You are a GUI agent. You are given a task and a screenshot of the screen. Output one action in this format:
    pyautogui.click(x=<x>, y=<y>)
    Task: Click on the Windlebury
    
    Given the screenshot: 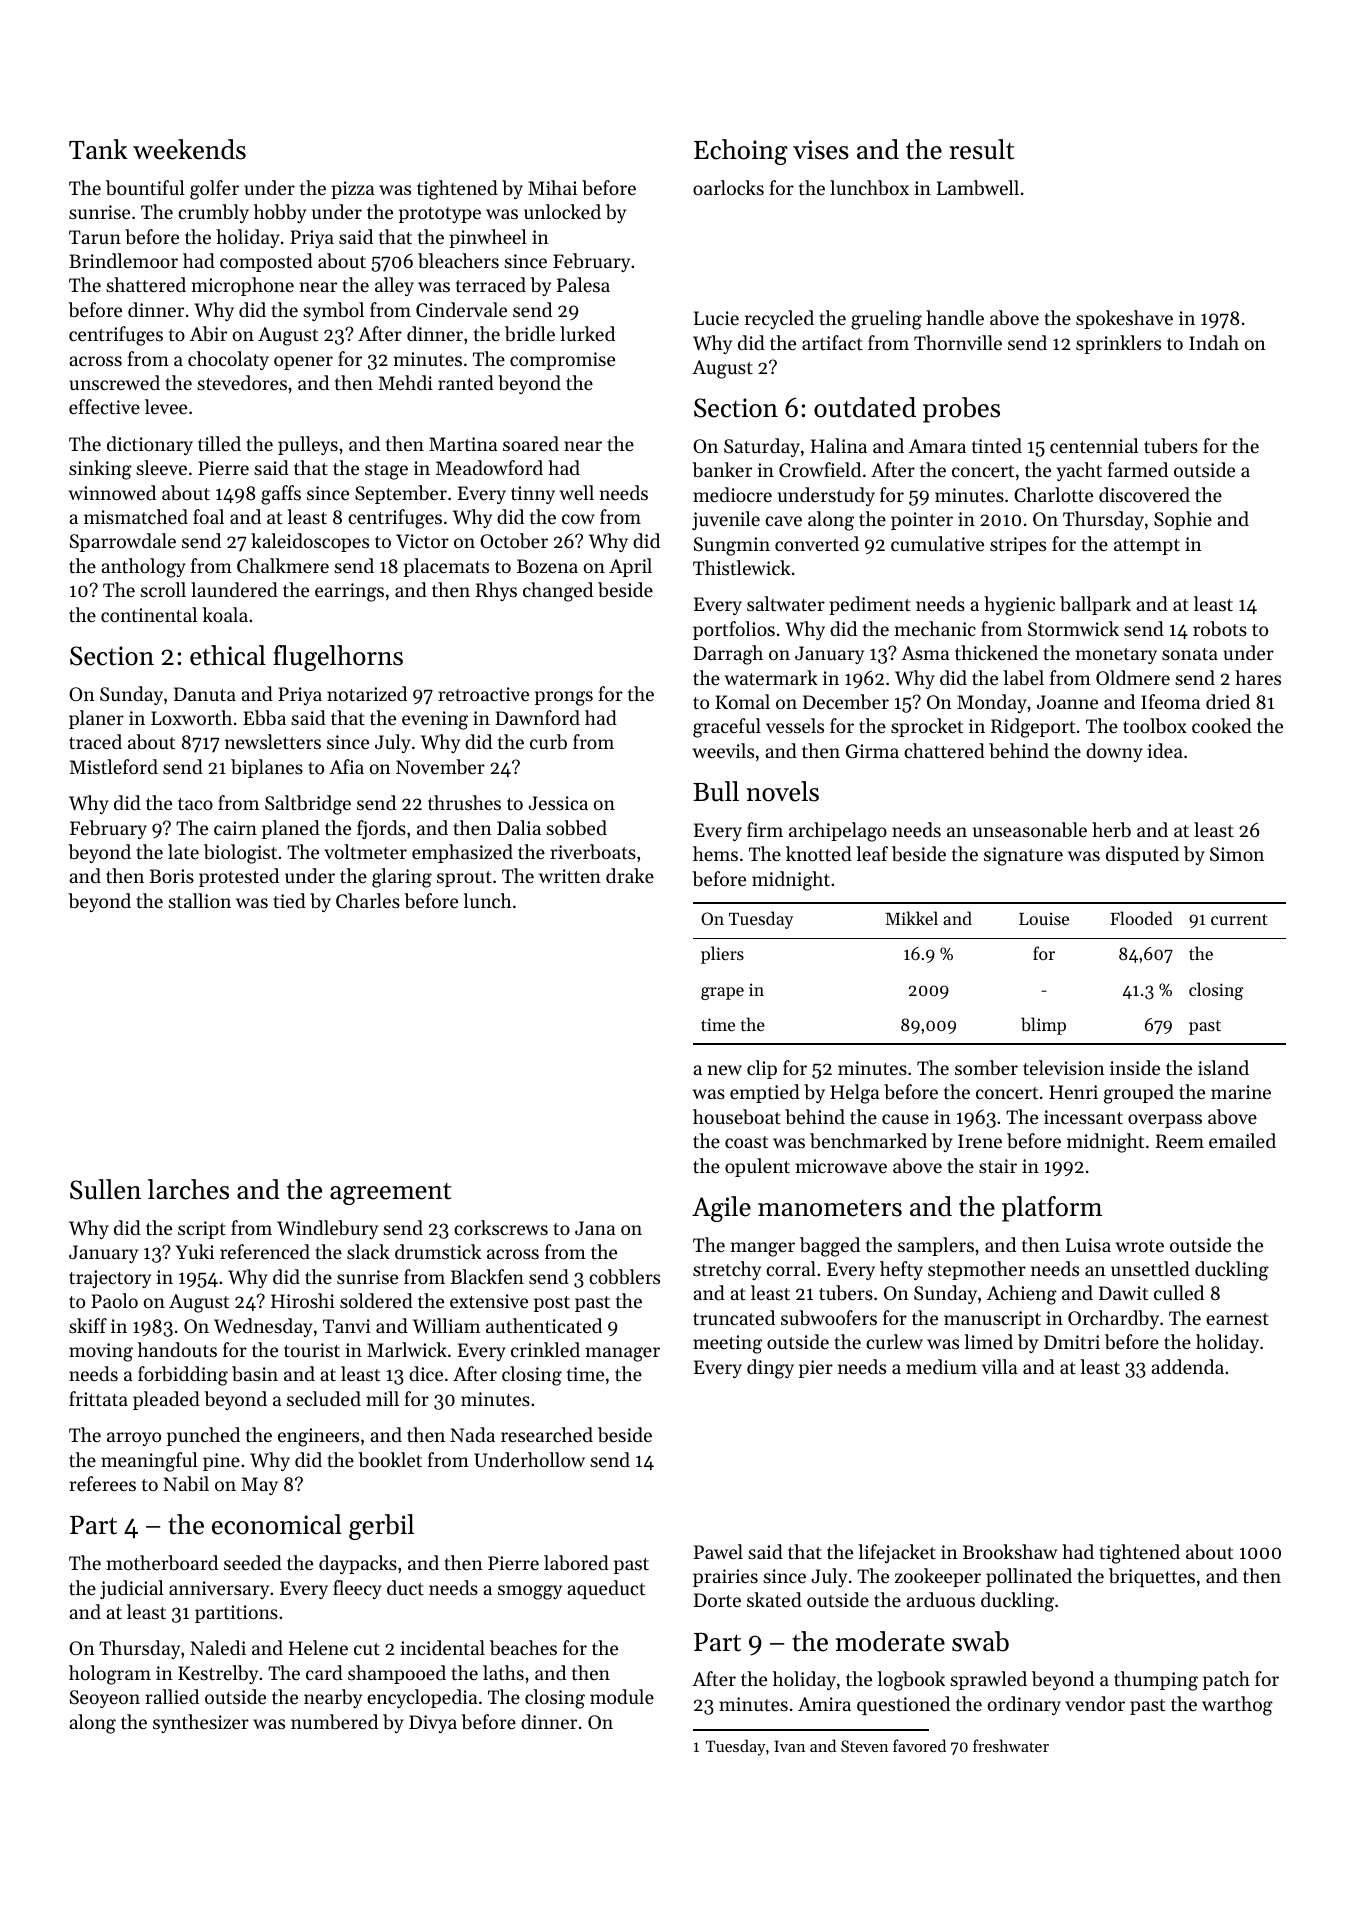 What is the action you would take?
    pyautogui.click(x=327, y=1229)
